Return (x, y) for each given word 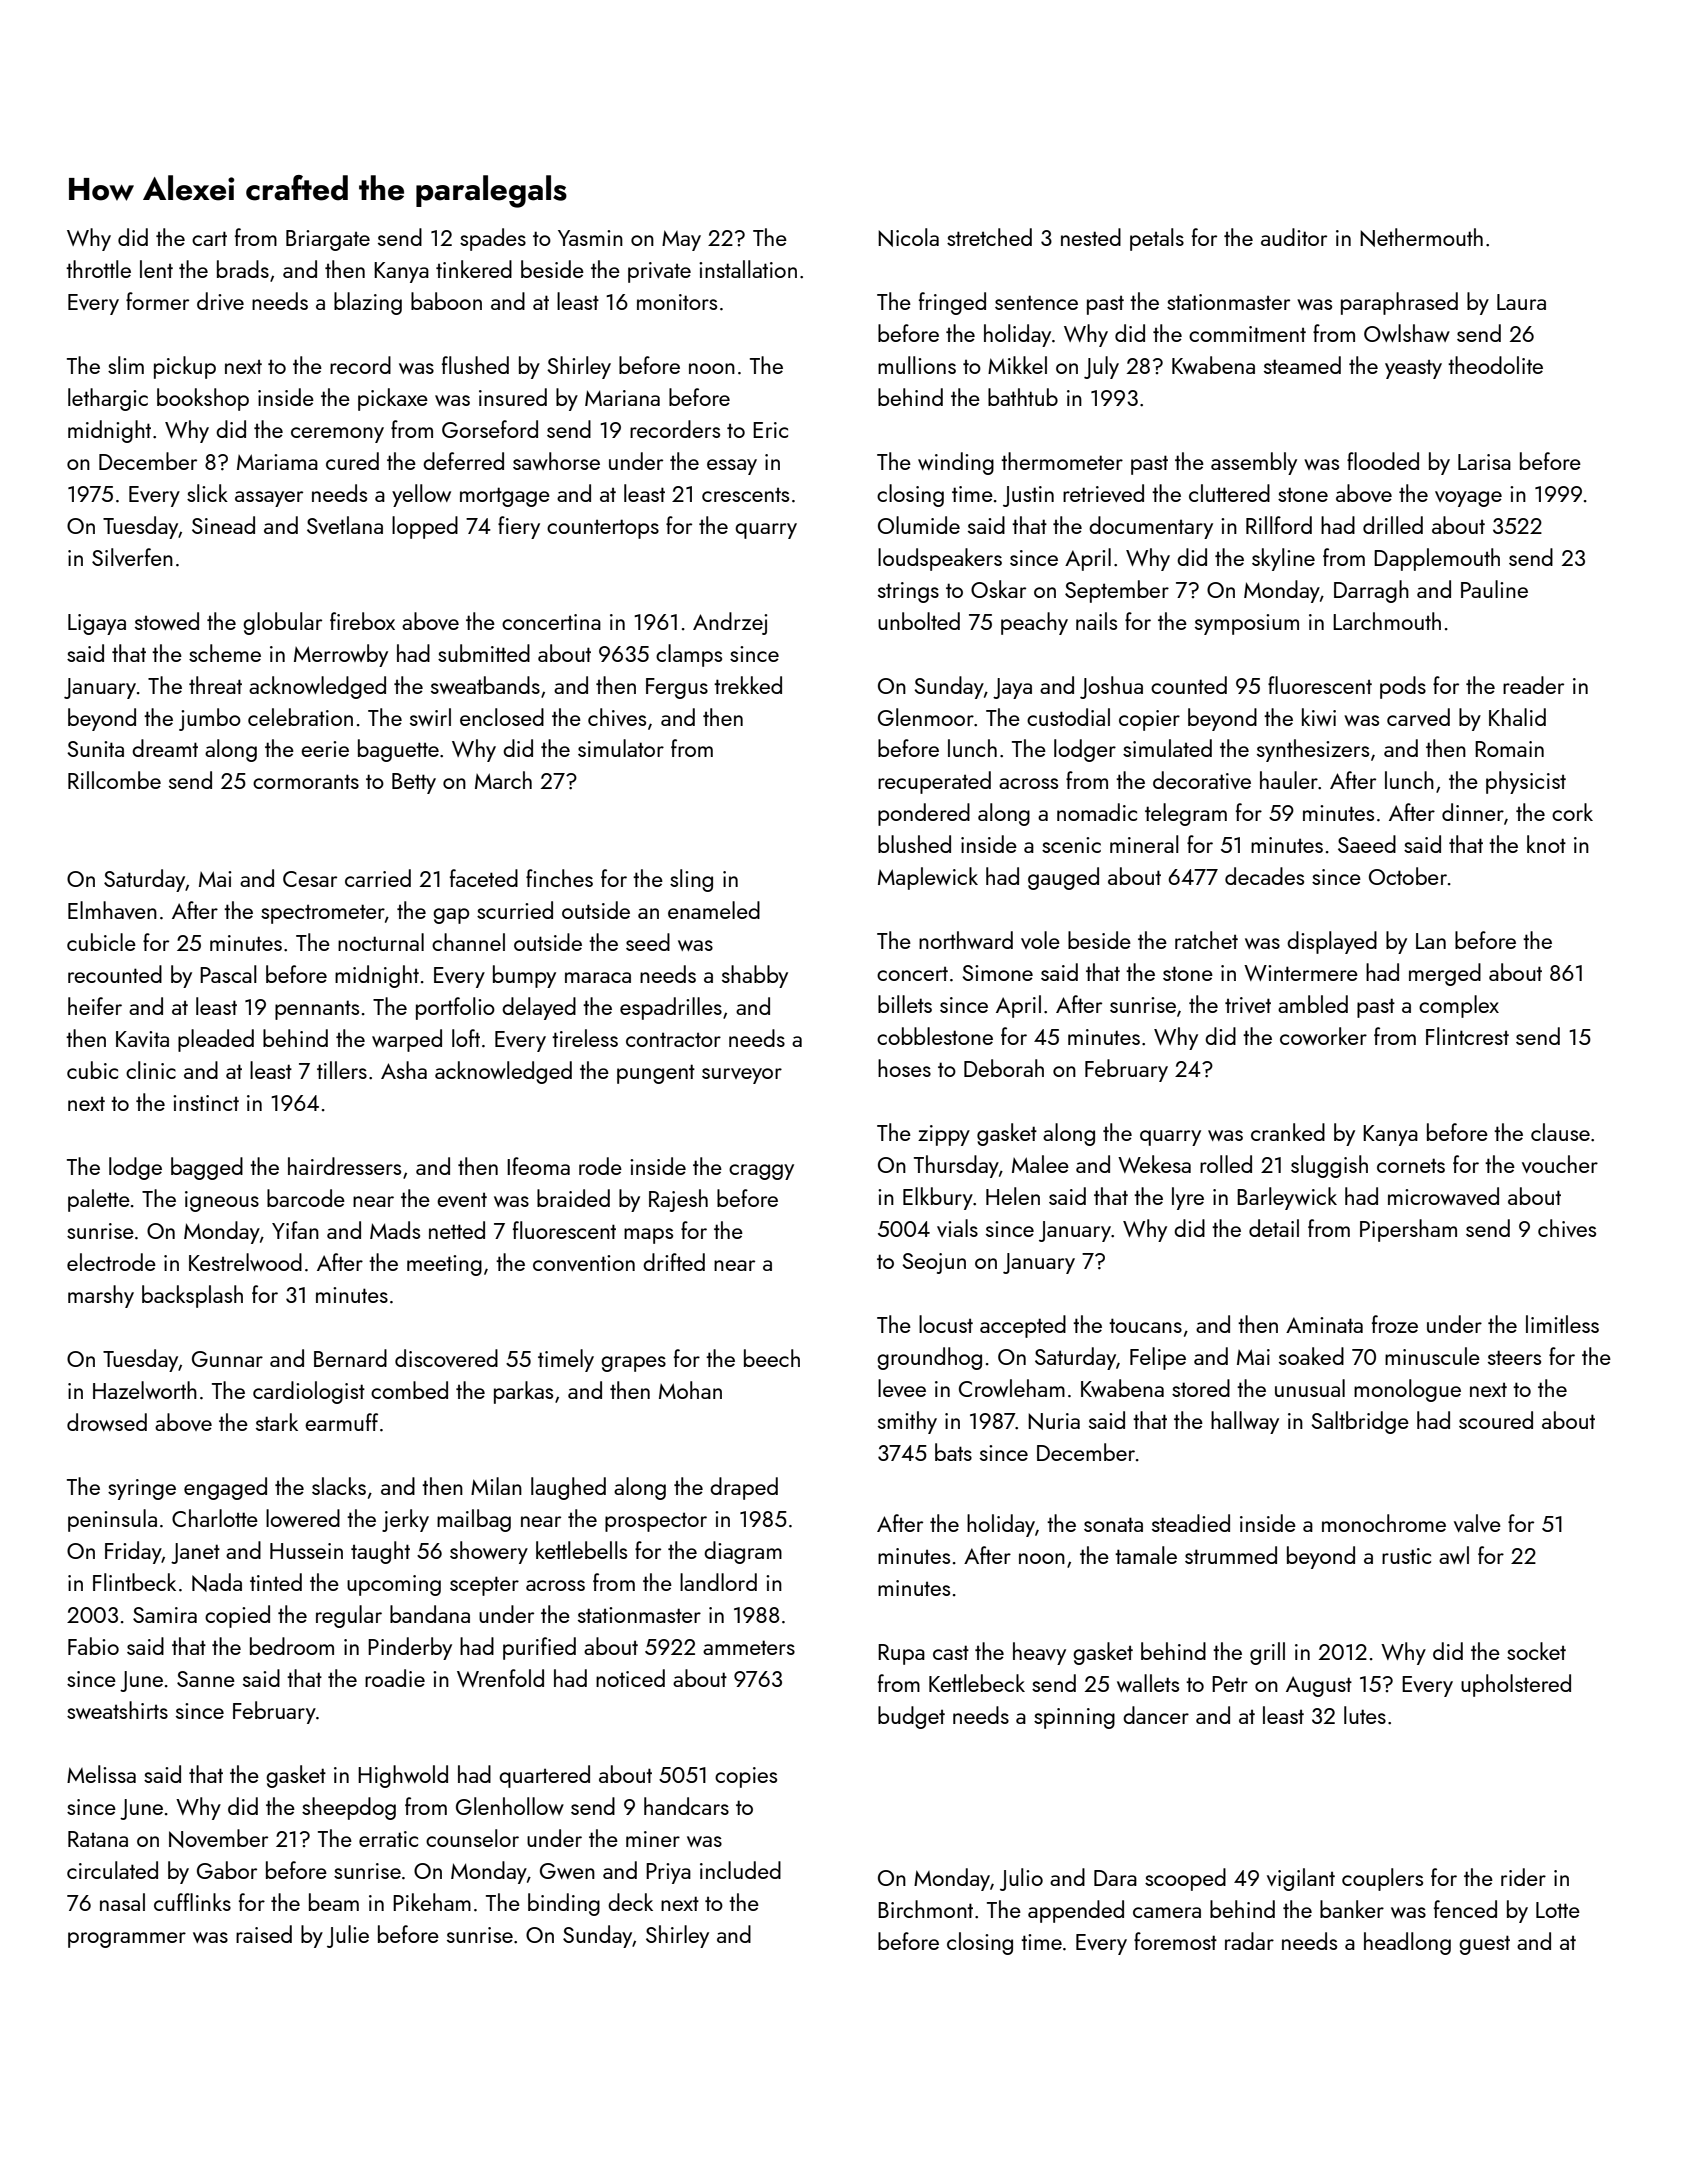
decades (1264, 876)
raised (264, 1934)
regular (349, 1616)
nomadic (1097, 812)
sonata (1113, 1524)
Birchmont (925, 1909)
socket (1536, 1651)
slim (126, 365)
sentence (1036, 302)
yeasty (1413, 369)
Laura (1521, 302)
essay (732, 467)
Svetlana (345, 525)
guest (1484, 1945)
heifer (95, 1006)
